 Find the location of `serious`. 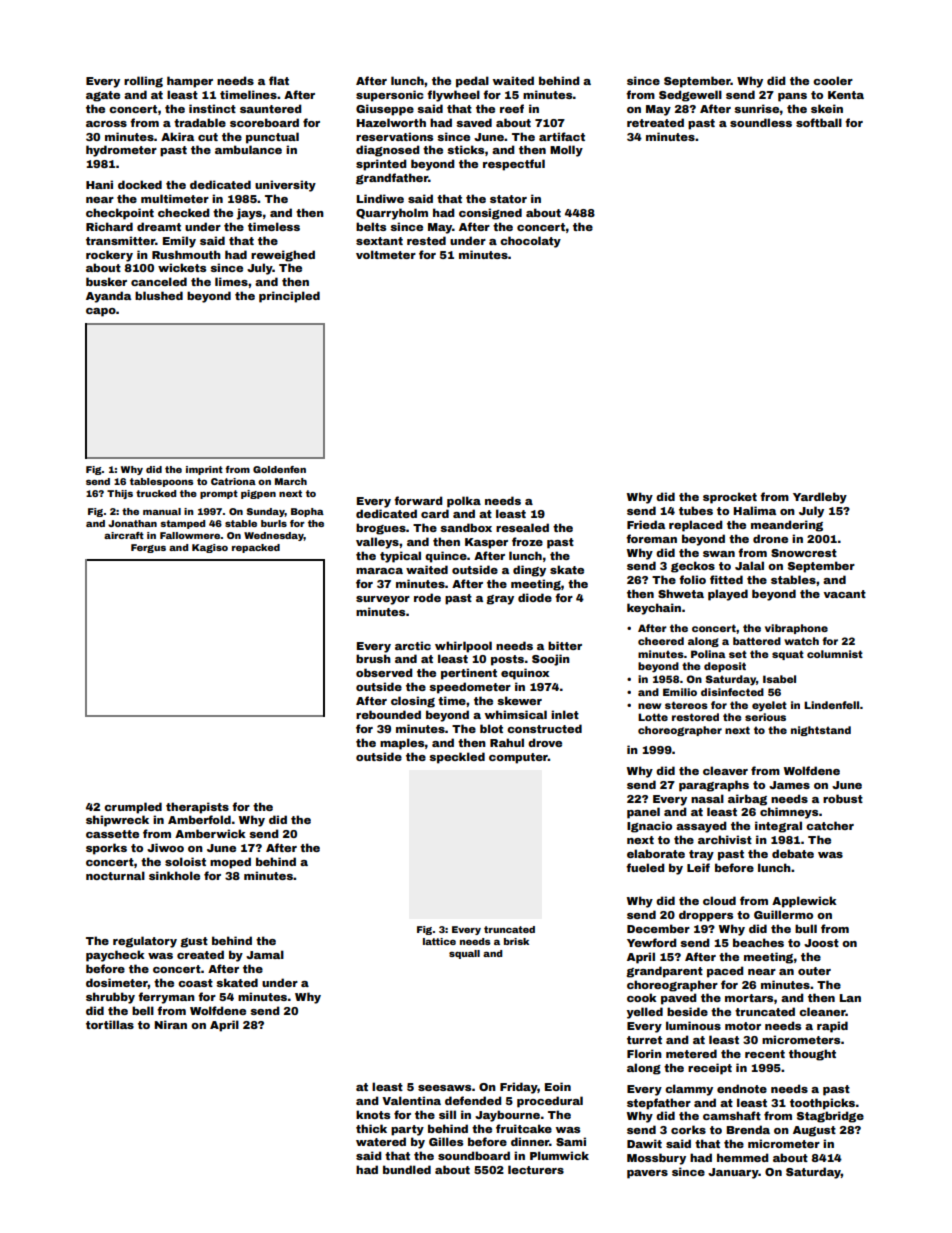

serious is located at coordinates (765, 717).
